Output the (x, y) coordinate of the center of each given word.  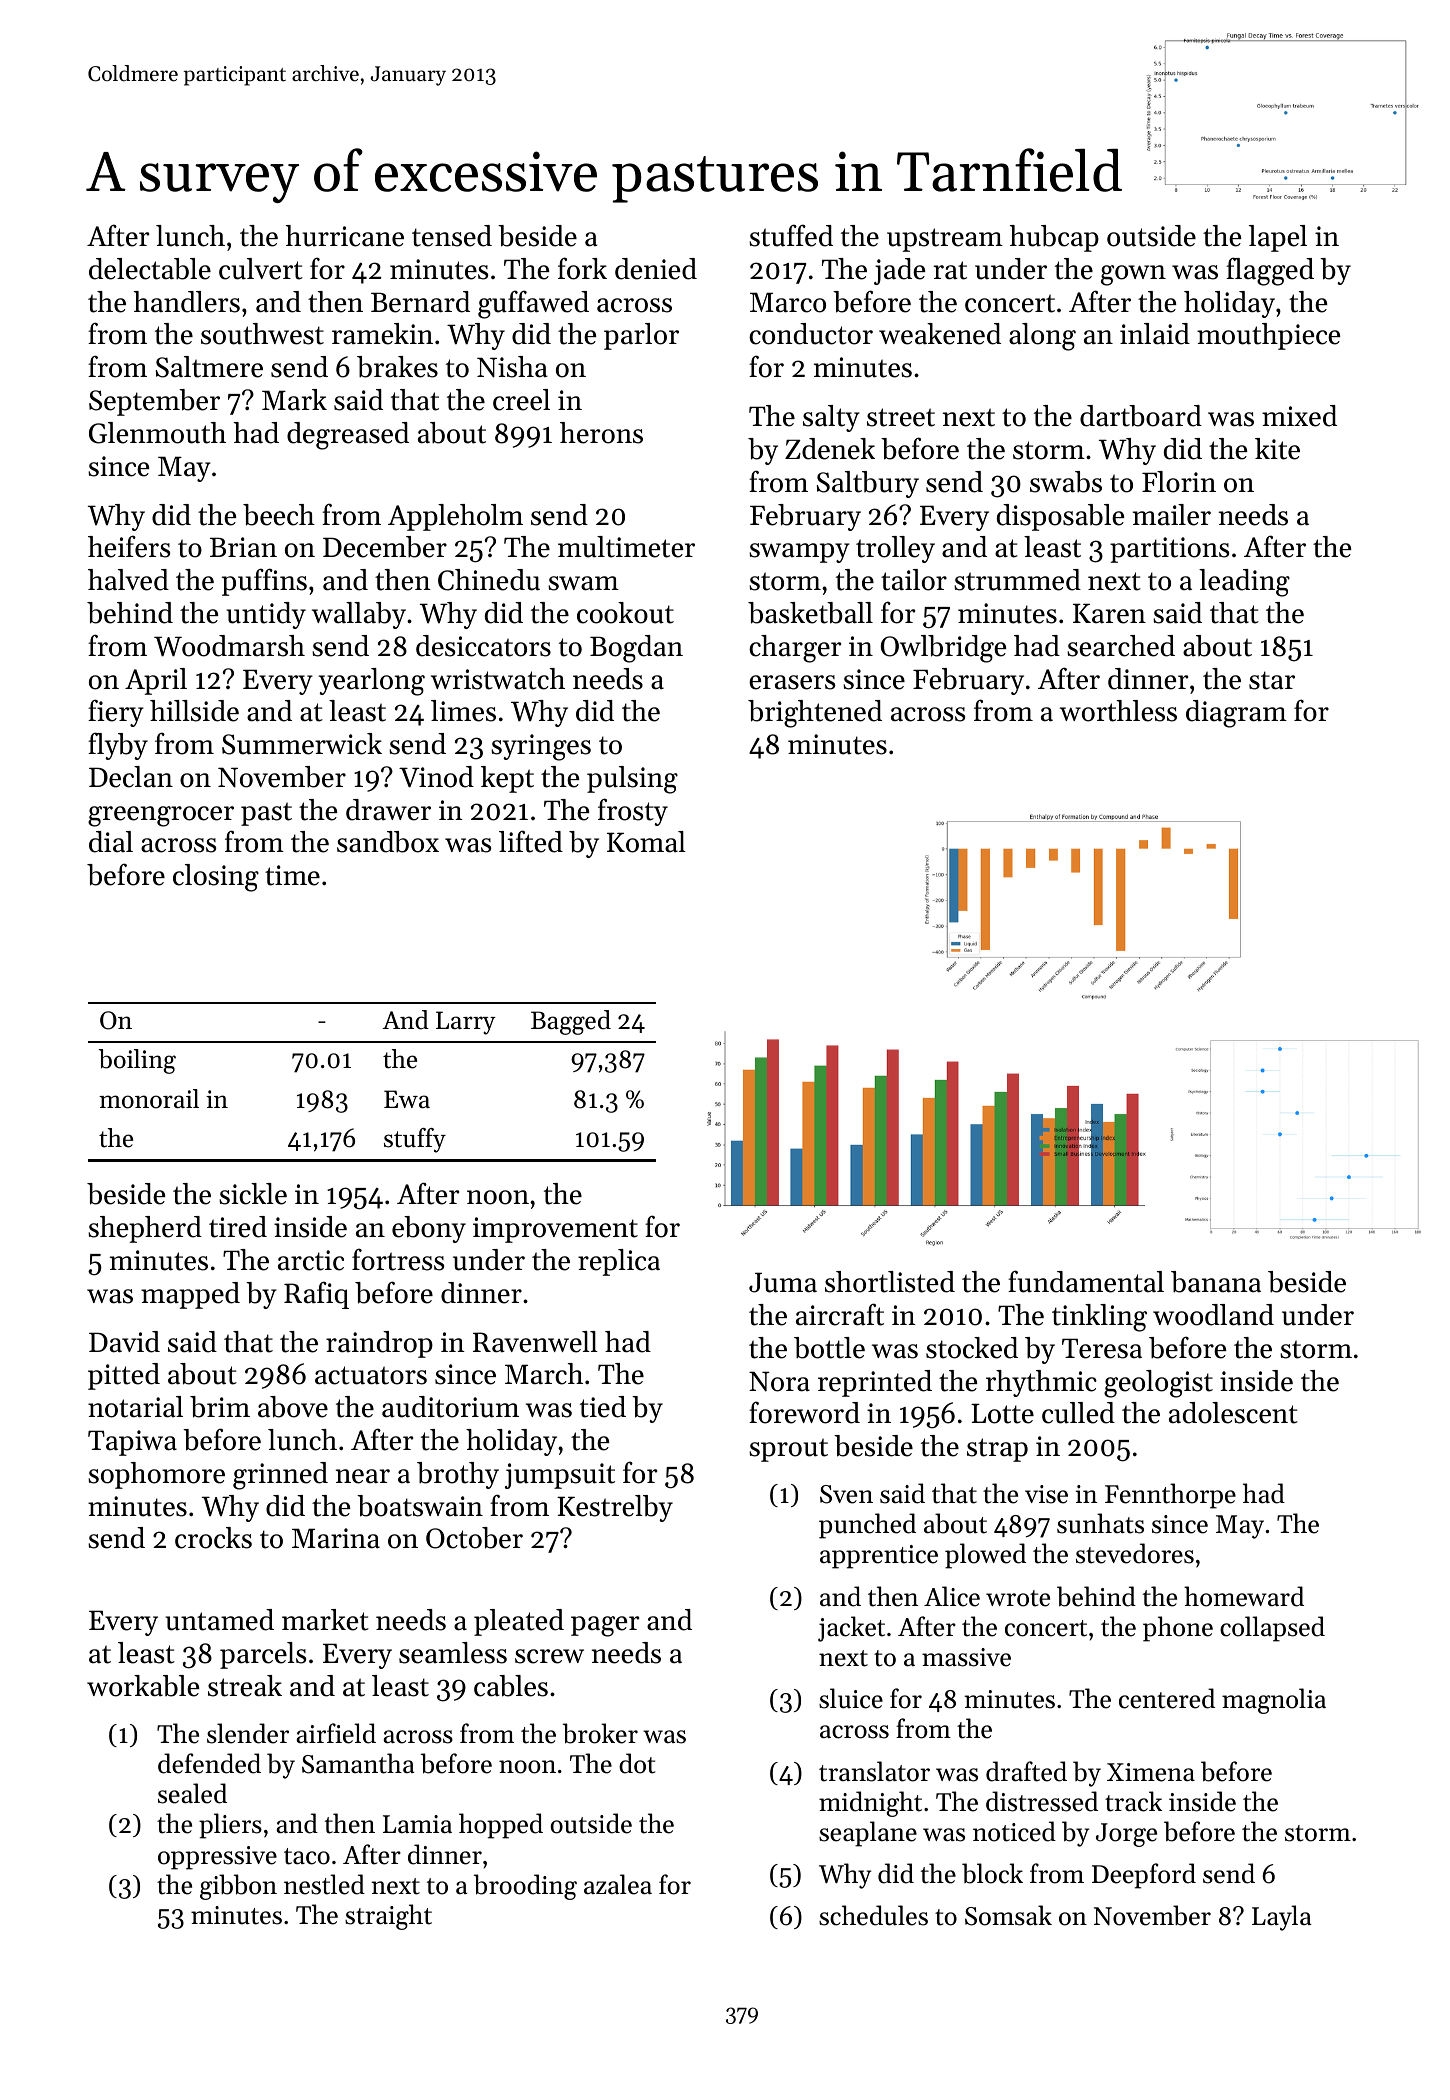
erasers (792, 682)
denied (656, 269)
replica (619, 1262)
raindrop (379, 1344)
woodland (1213, 1315)
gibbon (238, 1887)
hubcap (1054, 238)
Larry (466, 1023)
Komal (646, 842)
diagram (1236, 714)
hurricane (345, 236)
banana (1216, 1282)
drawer (388, 810)
